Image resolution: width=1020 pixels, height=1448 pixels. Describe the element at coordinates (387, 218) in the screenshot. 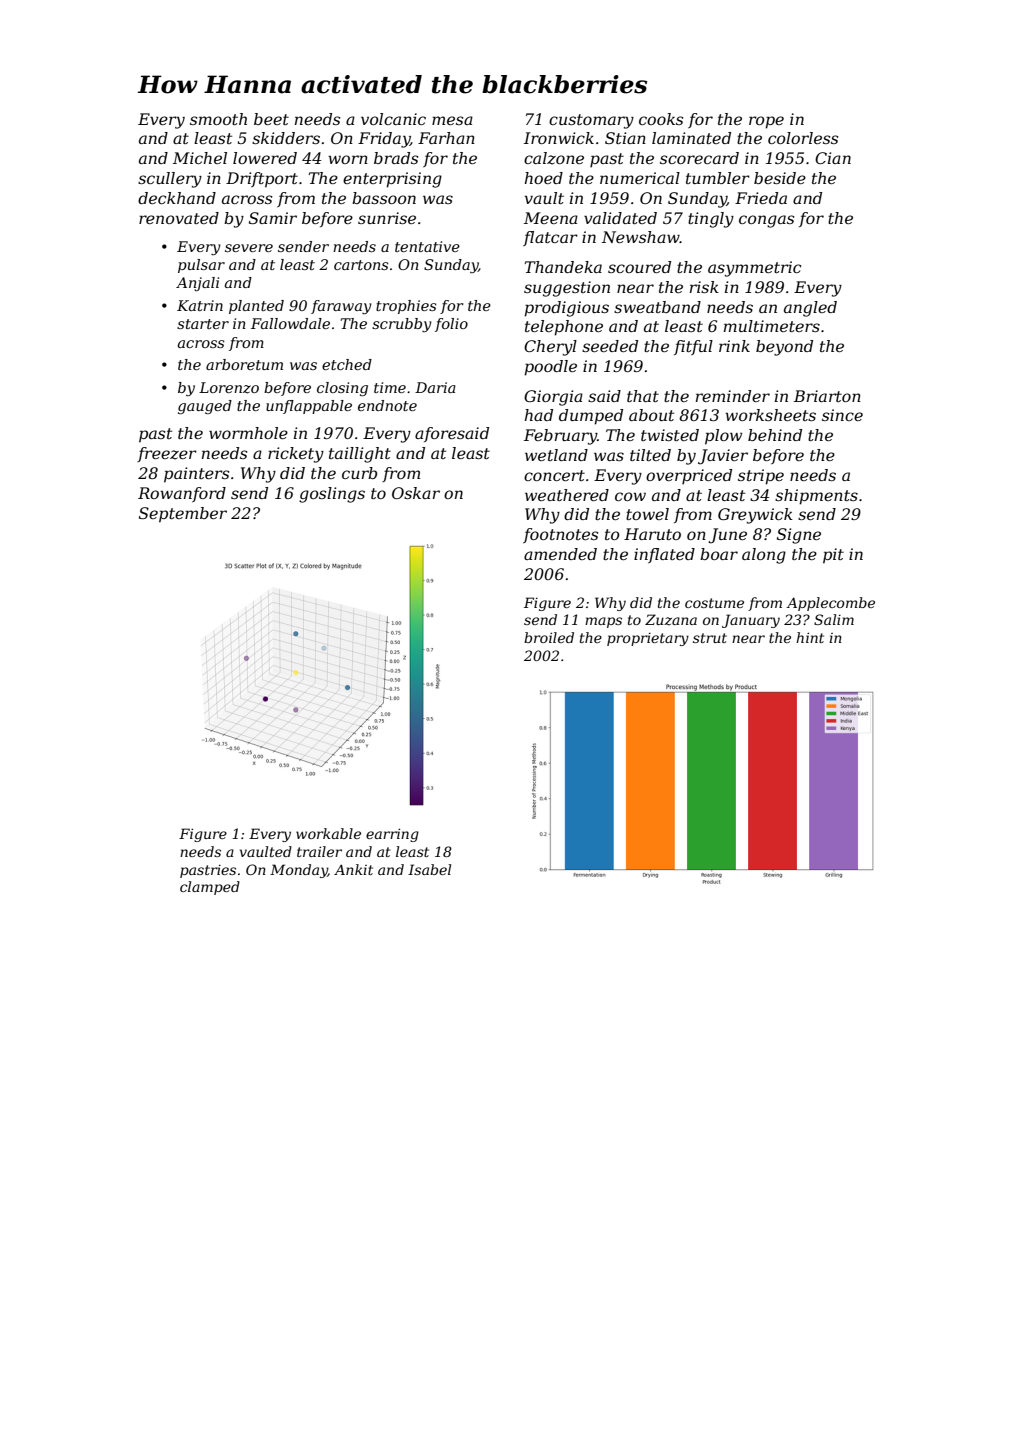

I see `sunrise` at that location.
